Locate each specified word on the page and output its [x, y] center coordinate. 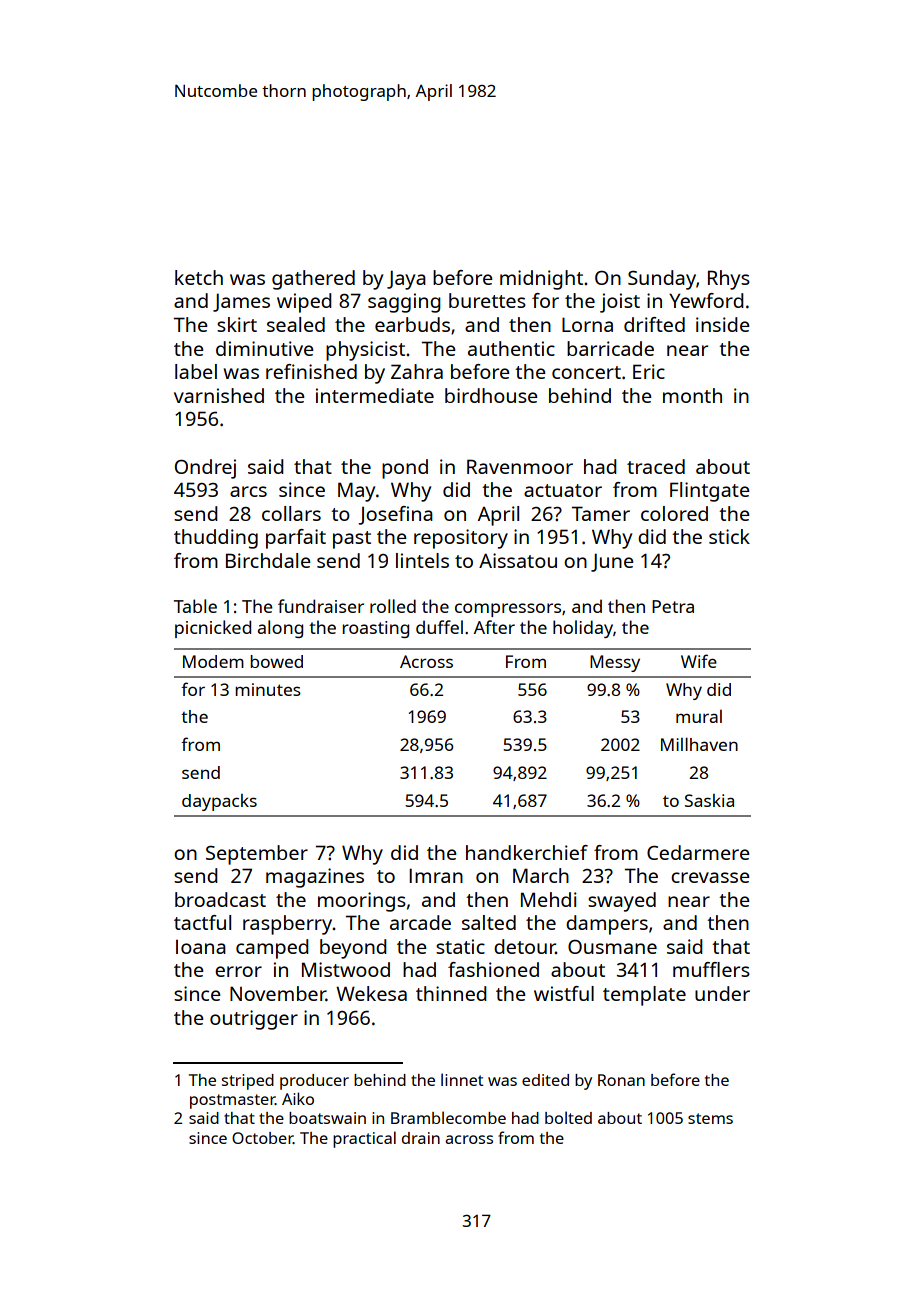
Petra [673, 606]
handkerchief [527, 852]
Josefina [395, 515]
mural [699, 716]
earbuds [412, 324]
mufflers [711, 969]
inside [723, 324]
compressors [508, 610]
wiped [304, 303]
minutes [268, 689]
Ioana [201, 947]
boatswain [327, 1118]
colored [674, 513]
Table [195, 606]
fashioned [493, 969]
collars [291, 513]
